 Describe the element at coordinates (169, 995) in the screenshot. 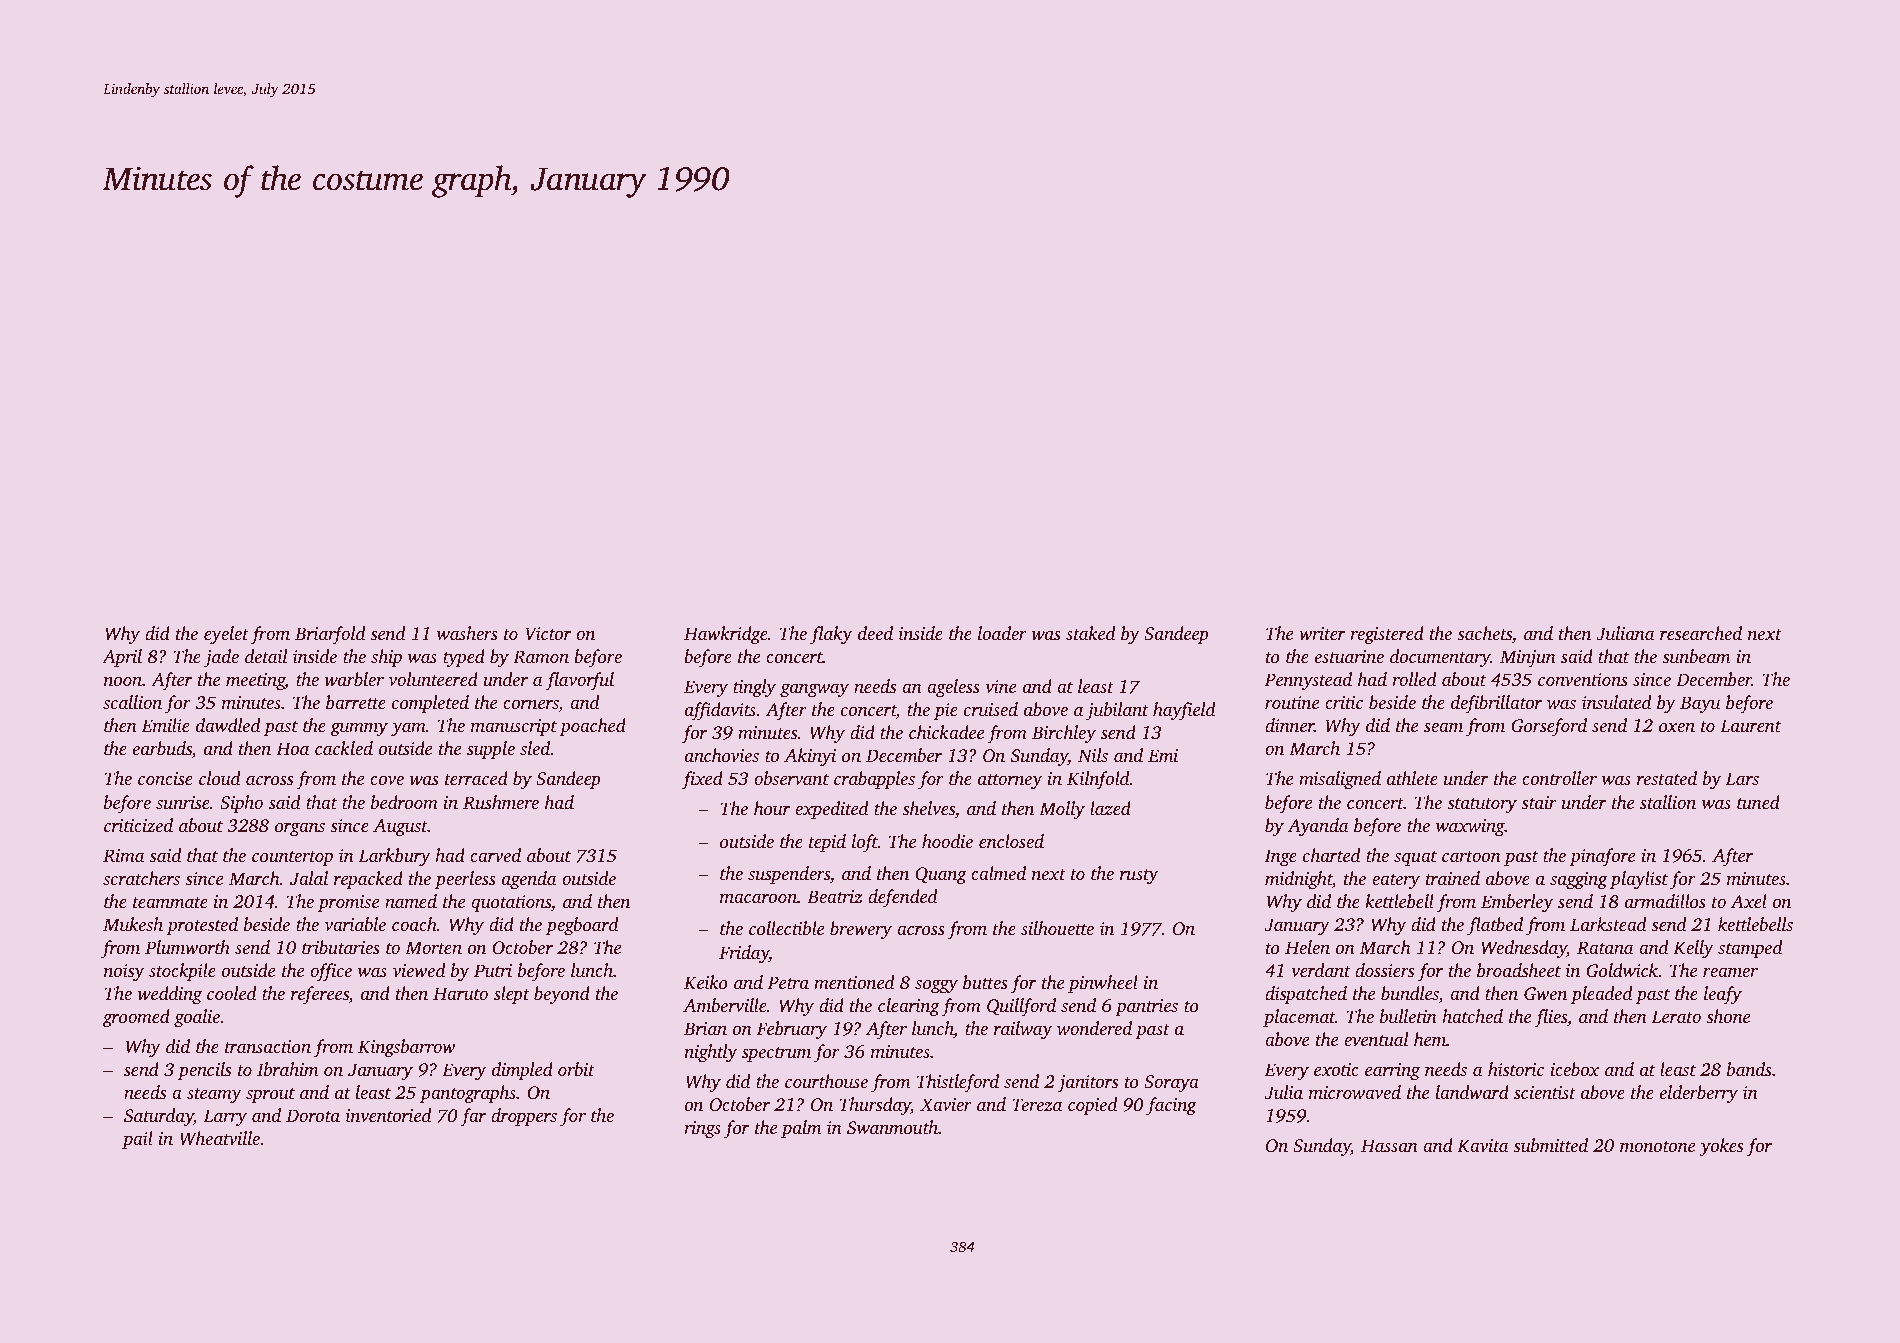

I see `wedding` at that location.
